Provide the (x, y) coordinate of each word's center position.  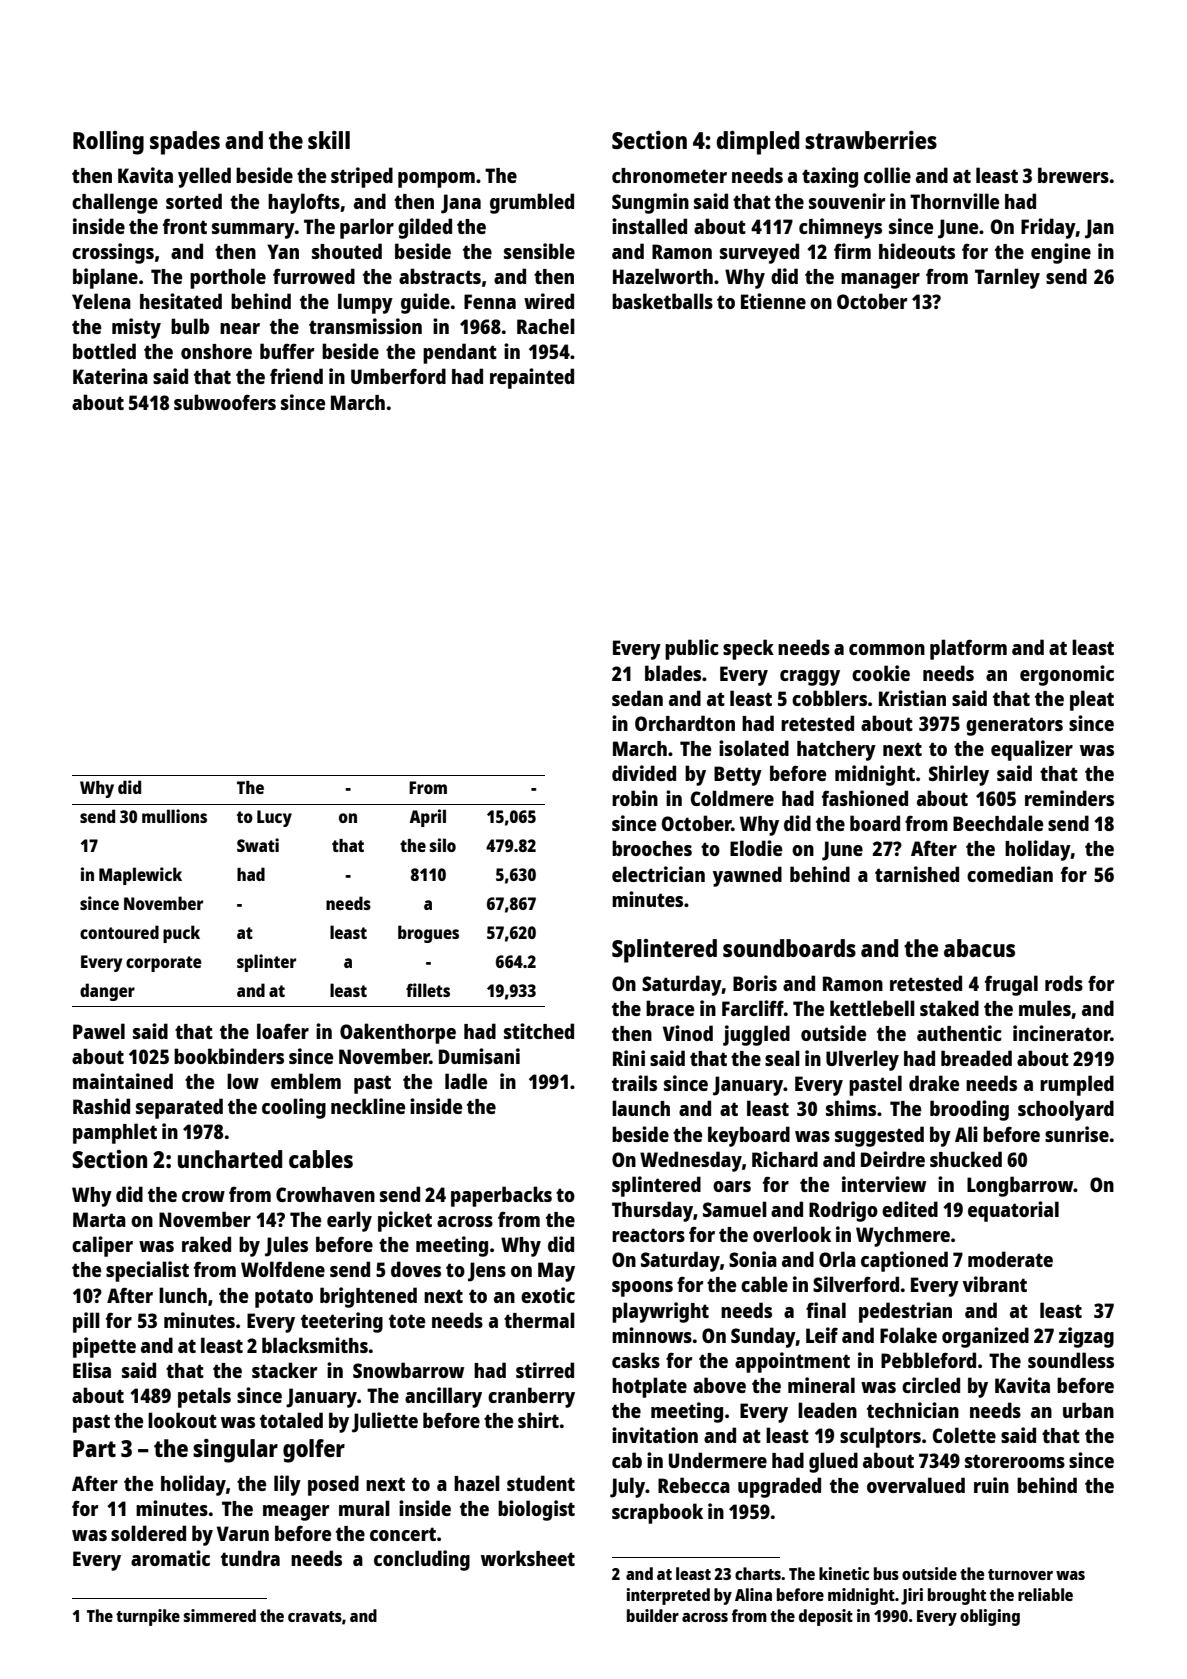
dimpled (757, 143)
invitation (655, 1435)
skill (329, 140)
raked (206, 1244)
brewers (1073, 175)
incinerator (1062, 1033)
